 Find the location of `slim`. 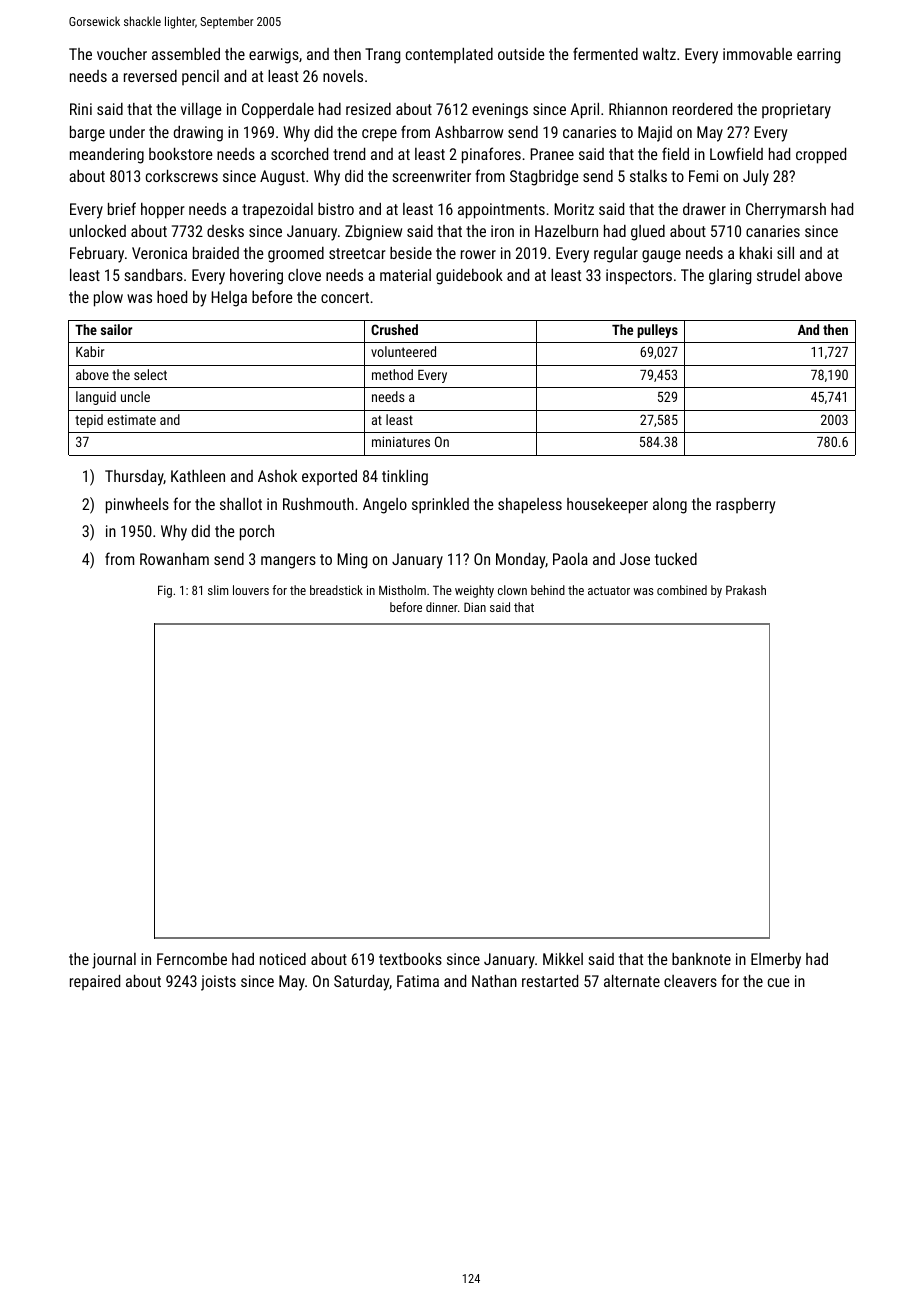

slim is located at coordinates (218, 590).
